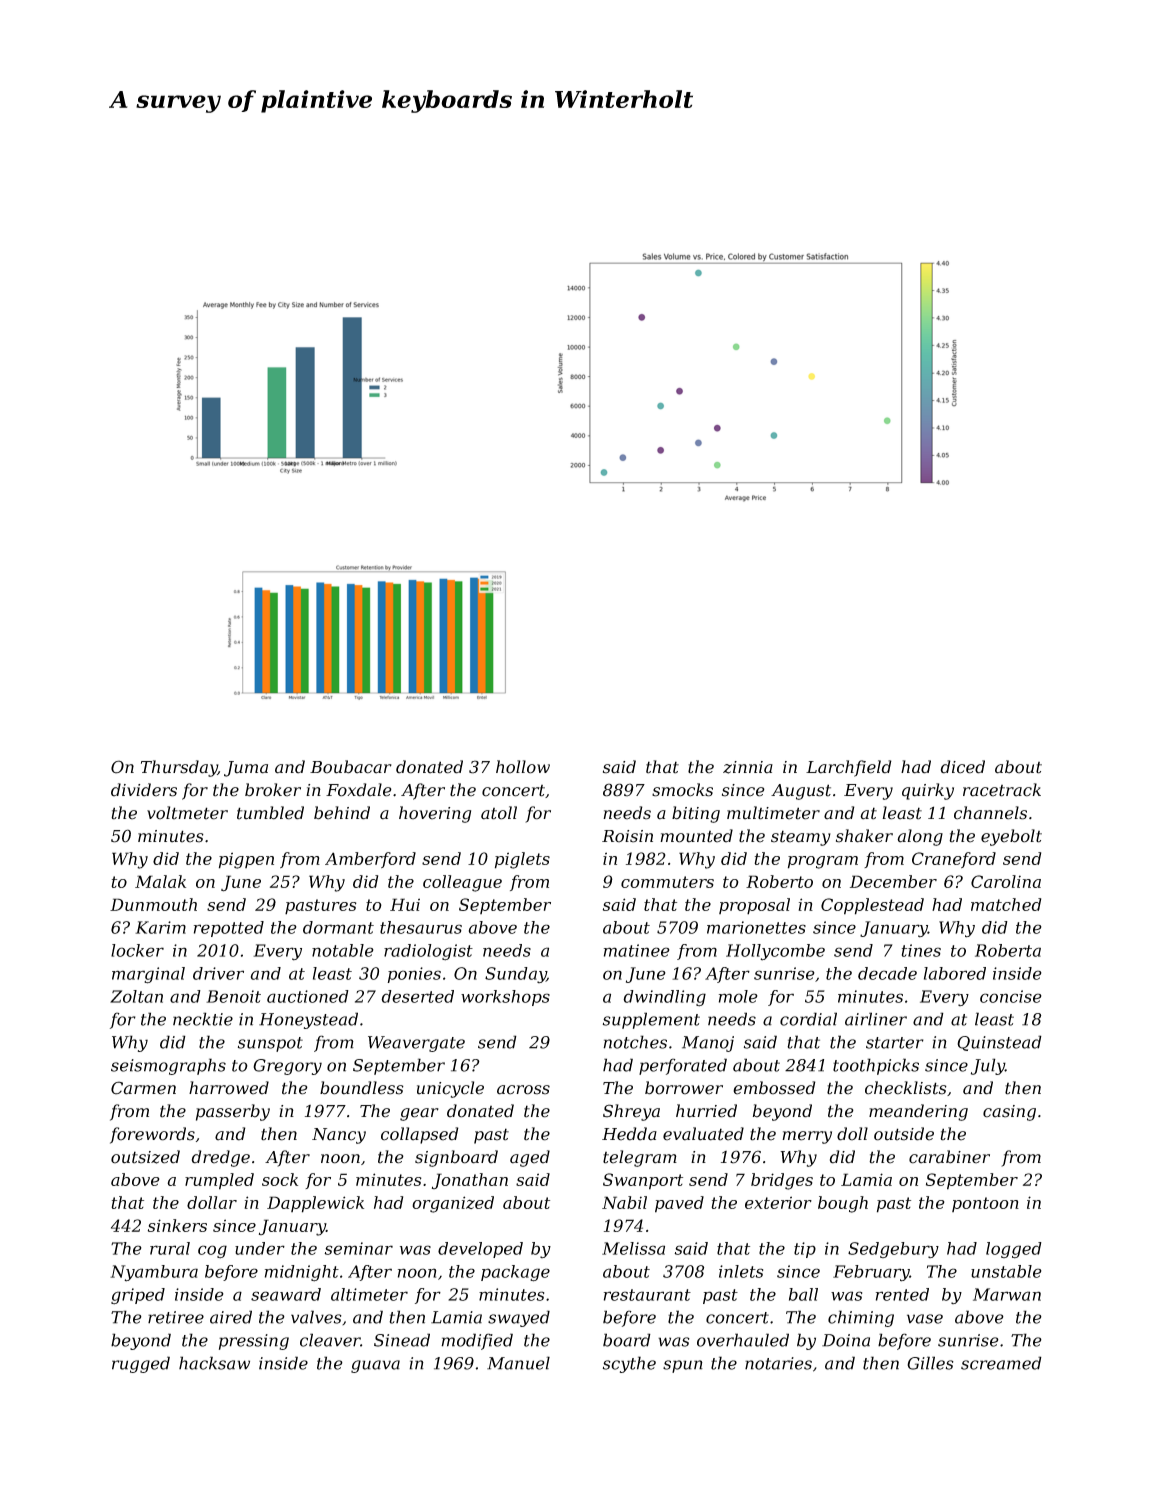 The width and height of the document is (1153, 1493). Describe the element at coordinates (308, 996) in the document. I see `auctioned` at that location.
